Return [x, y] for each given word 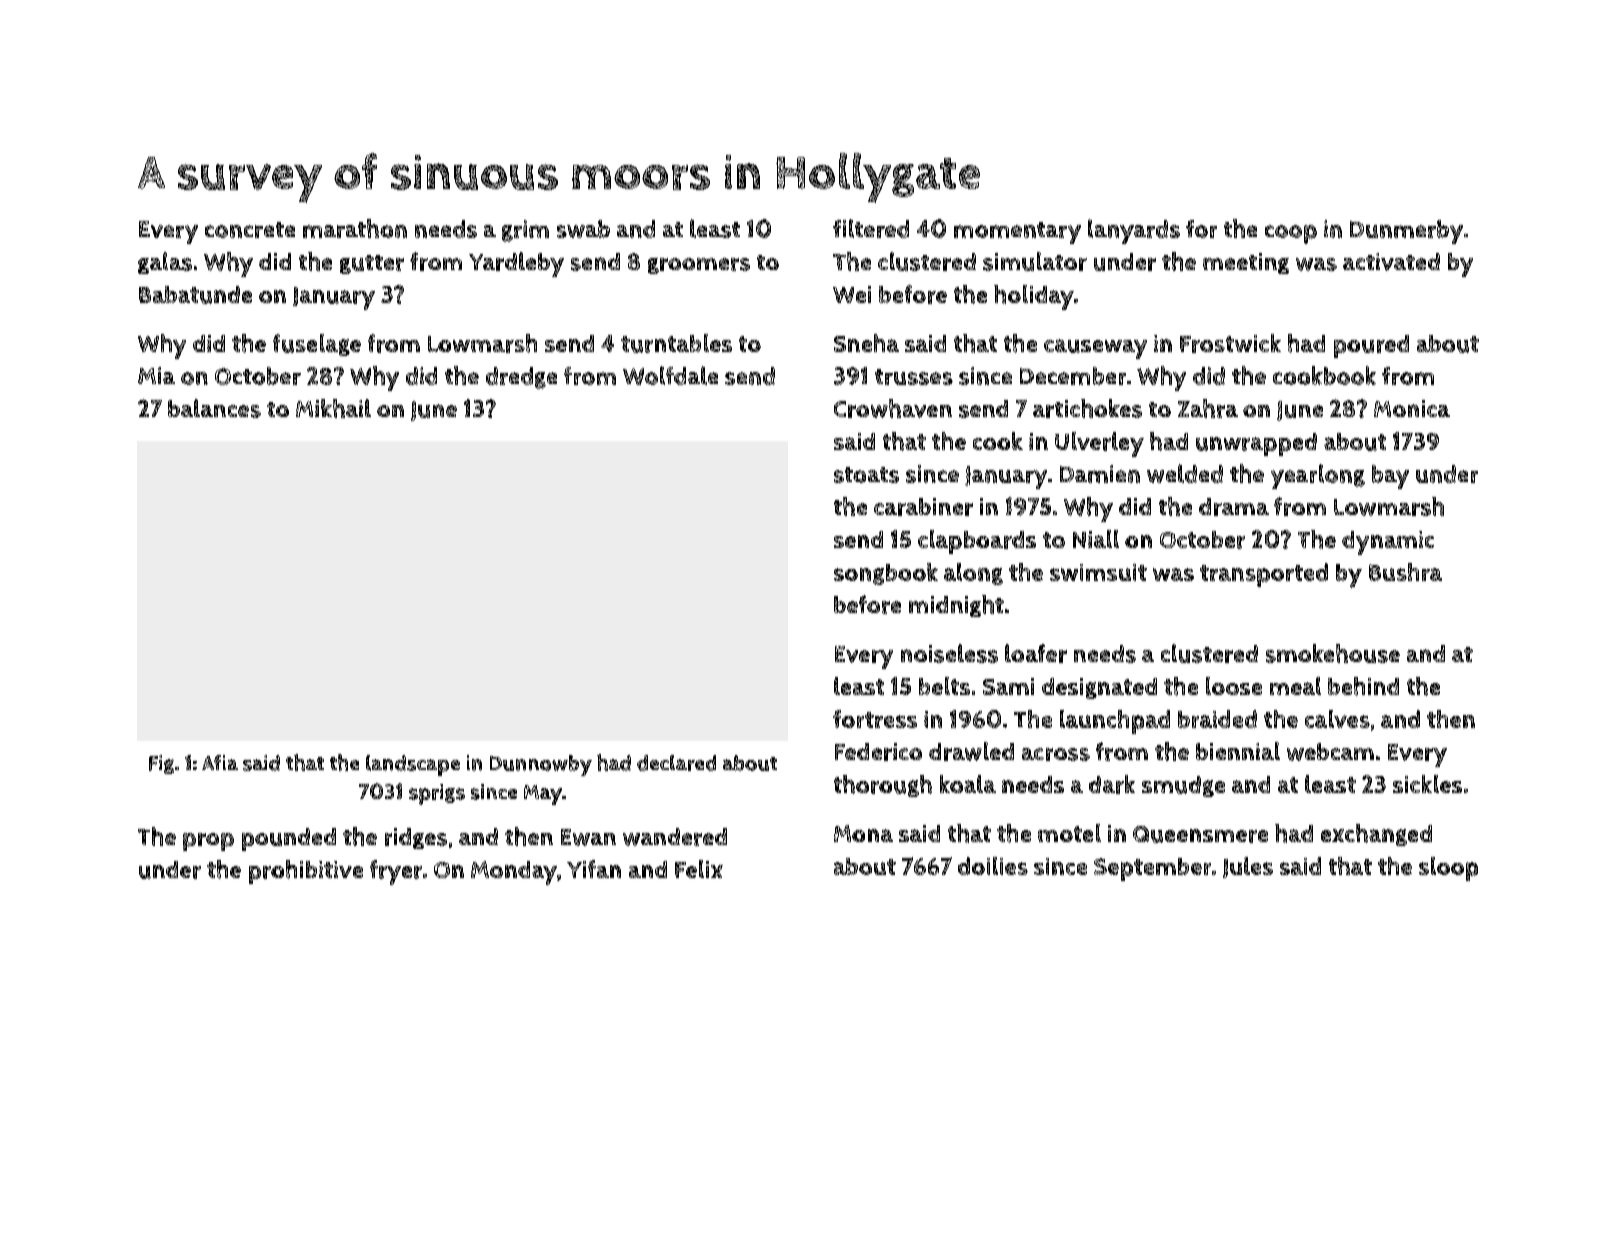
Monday [514, 873]
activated [1391, 262]
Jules [1248, 867]
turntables [676, 343]
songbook [886, 574]
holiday [1034, 297]
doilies [993, 866]
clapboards [977, 542]
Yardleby [516, 264]
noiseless [949, 653]
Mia [156, 375]
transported [1264, 575]
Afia [220, 762]
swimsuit [1098, 572]
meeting [1246, 263]
